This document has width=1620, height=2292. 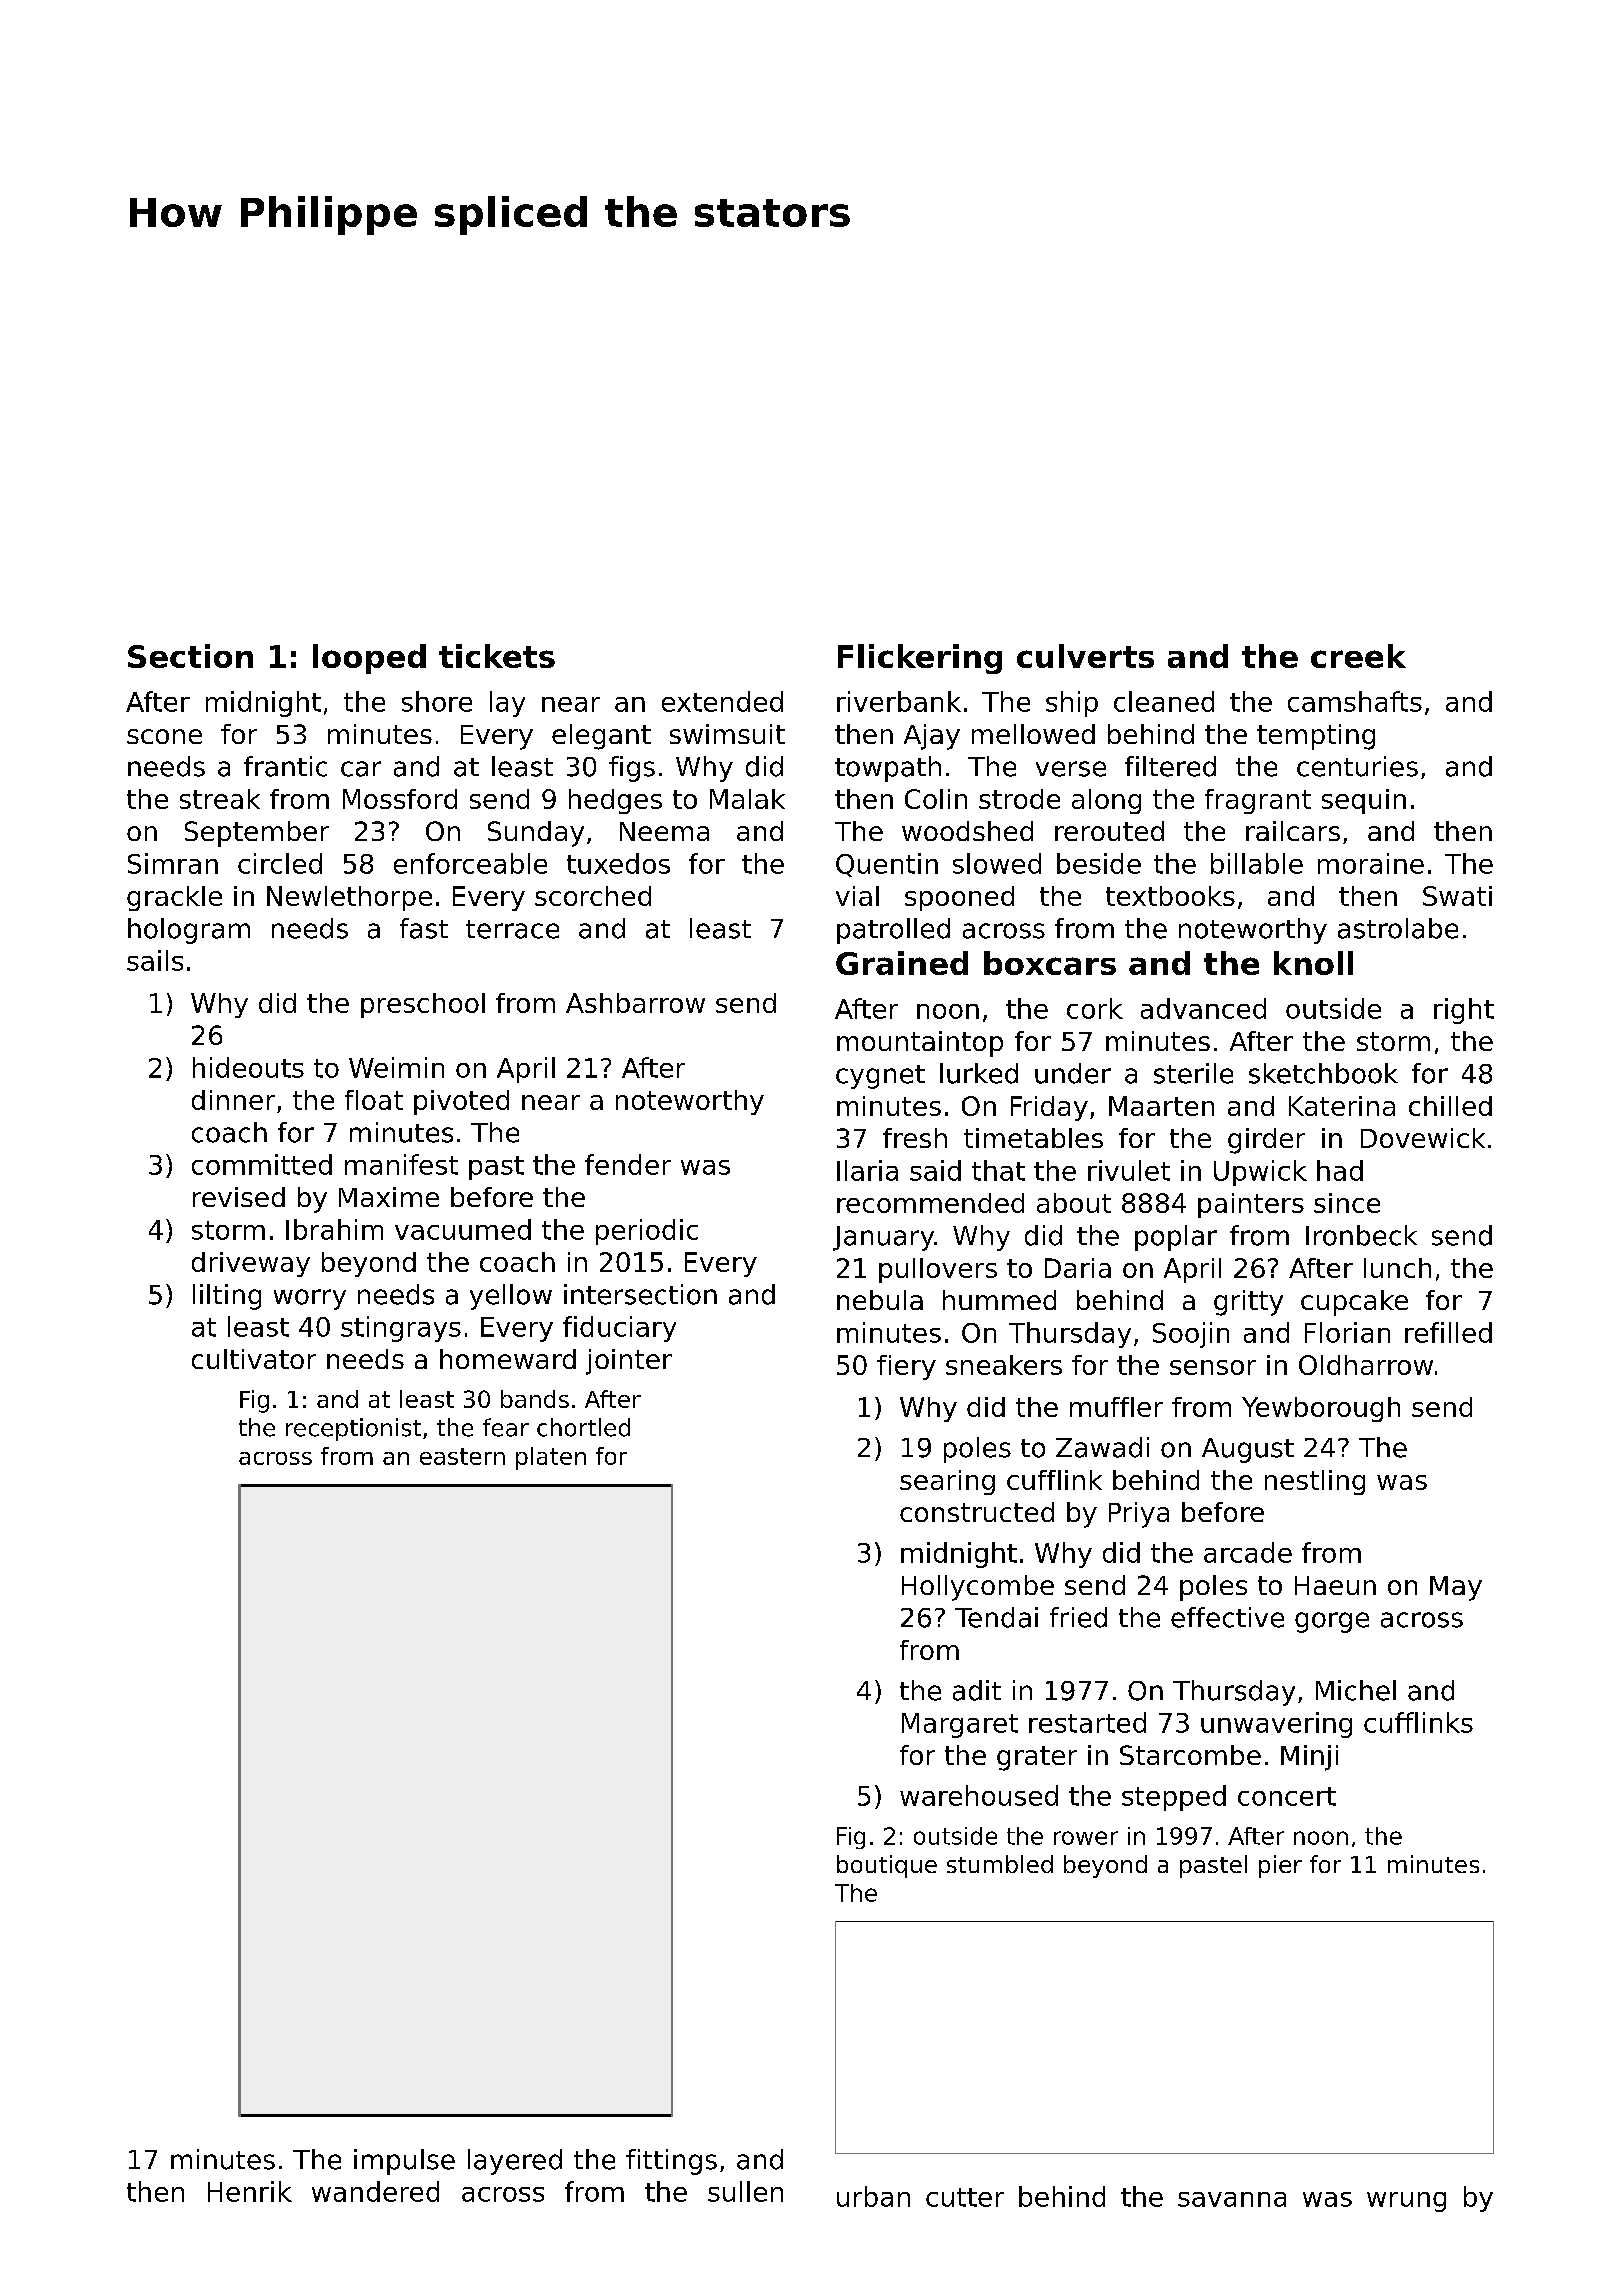 I want to click on pier, so click(x=1280, y=1866).
